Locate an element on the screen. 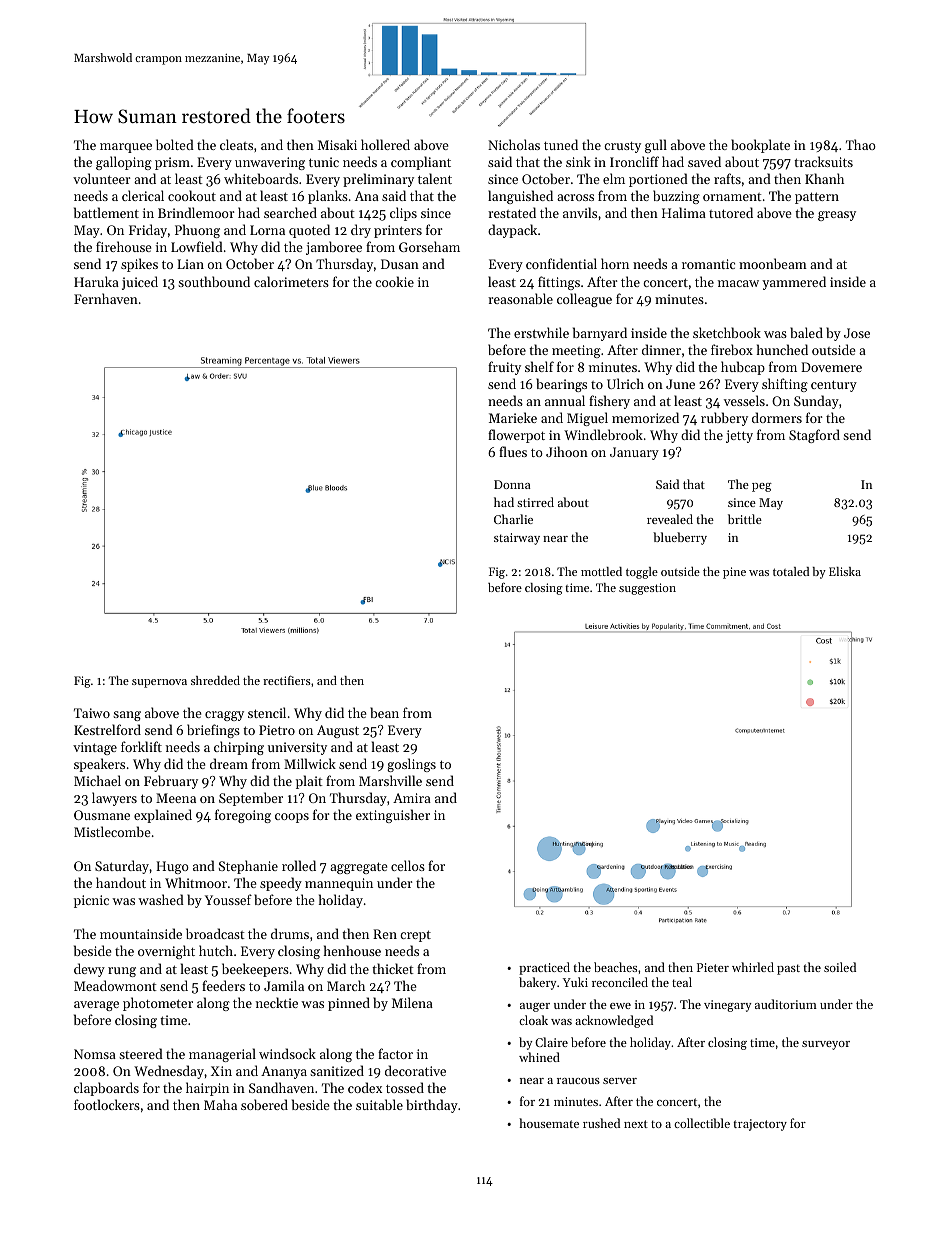  shredded is located at coordinates (215, 680).
